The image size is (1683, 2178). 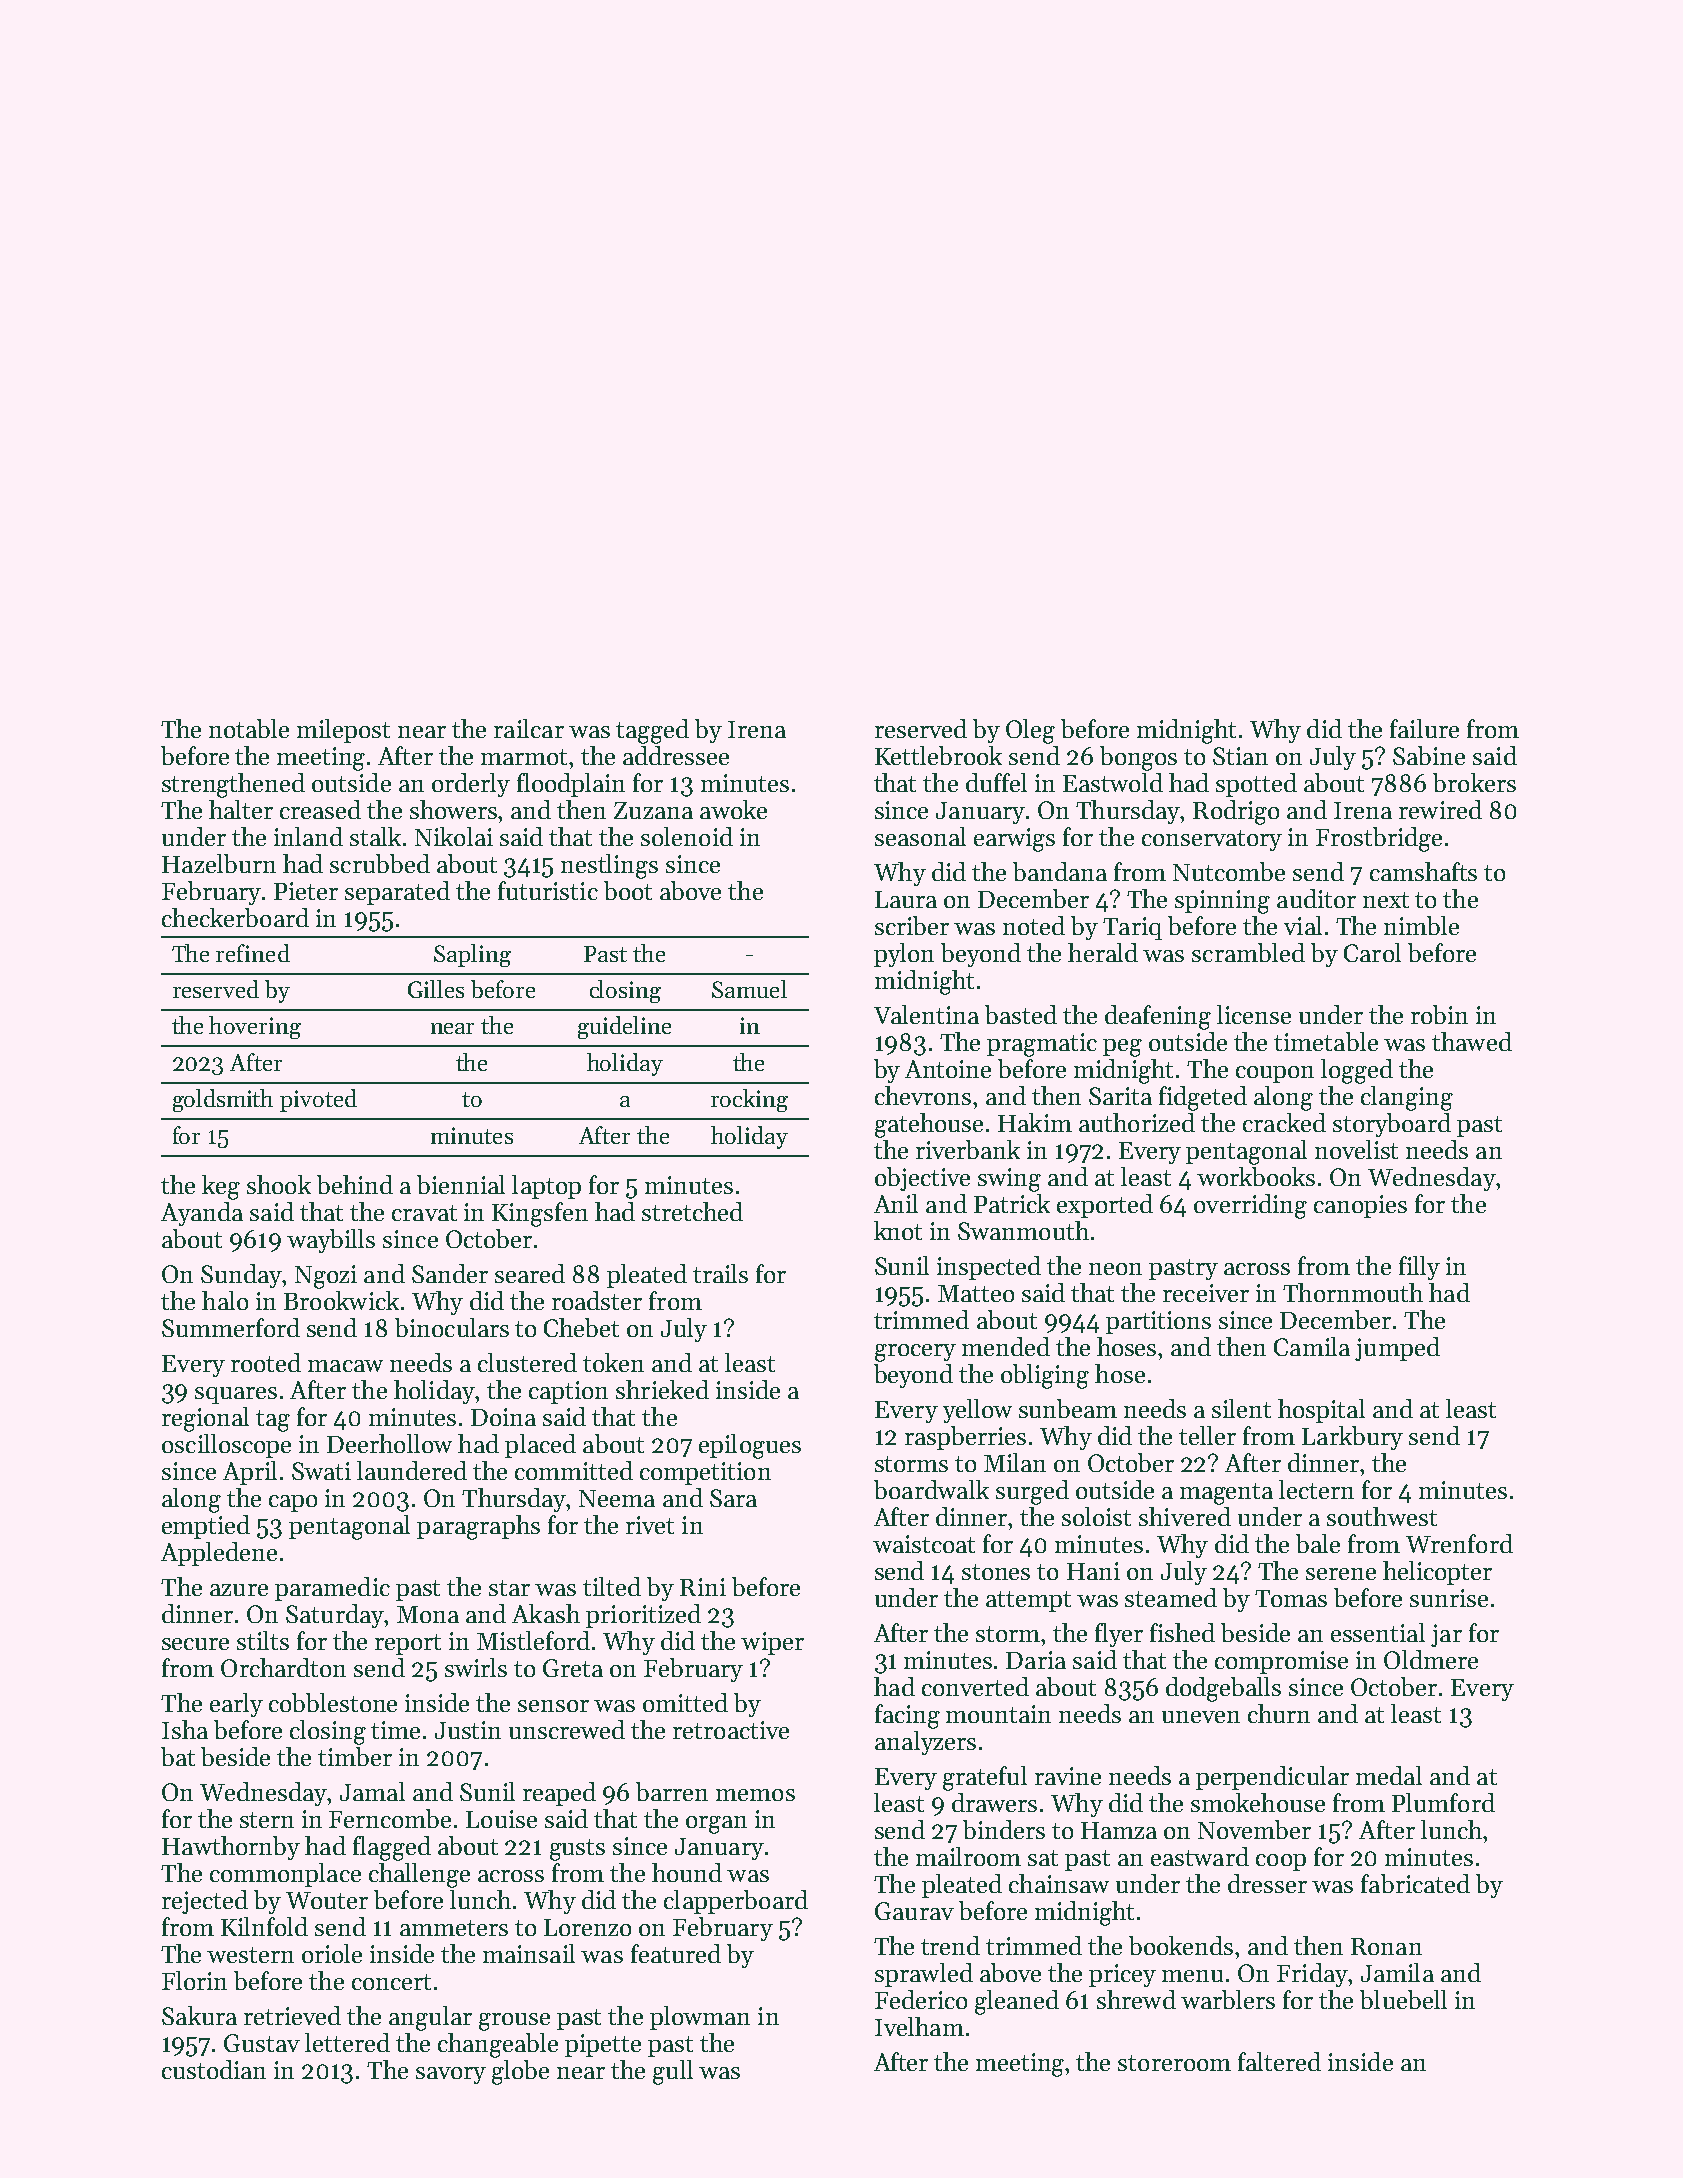 What do you see at coordinates (772, 1643) in the document?
I see `wiper` at bounding box center [772, 1643].
